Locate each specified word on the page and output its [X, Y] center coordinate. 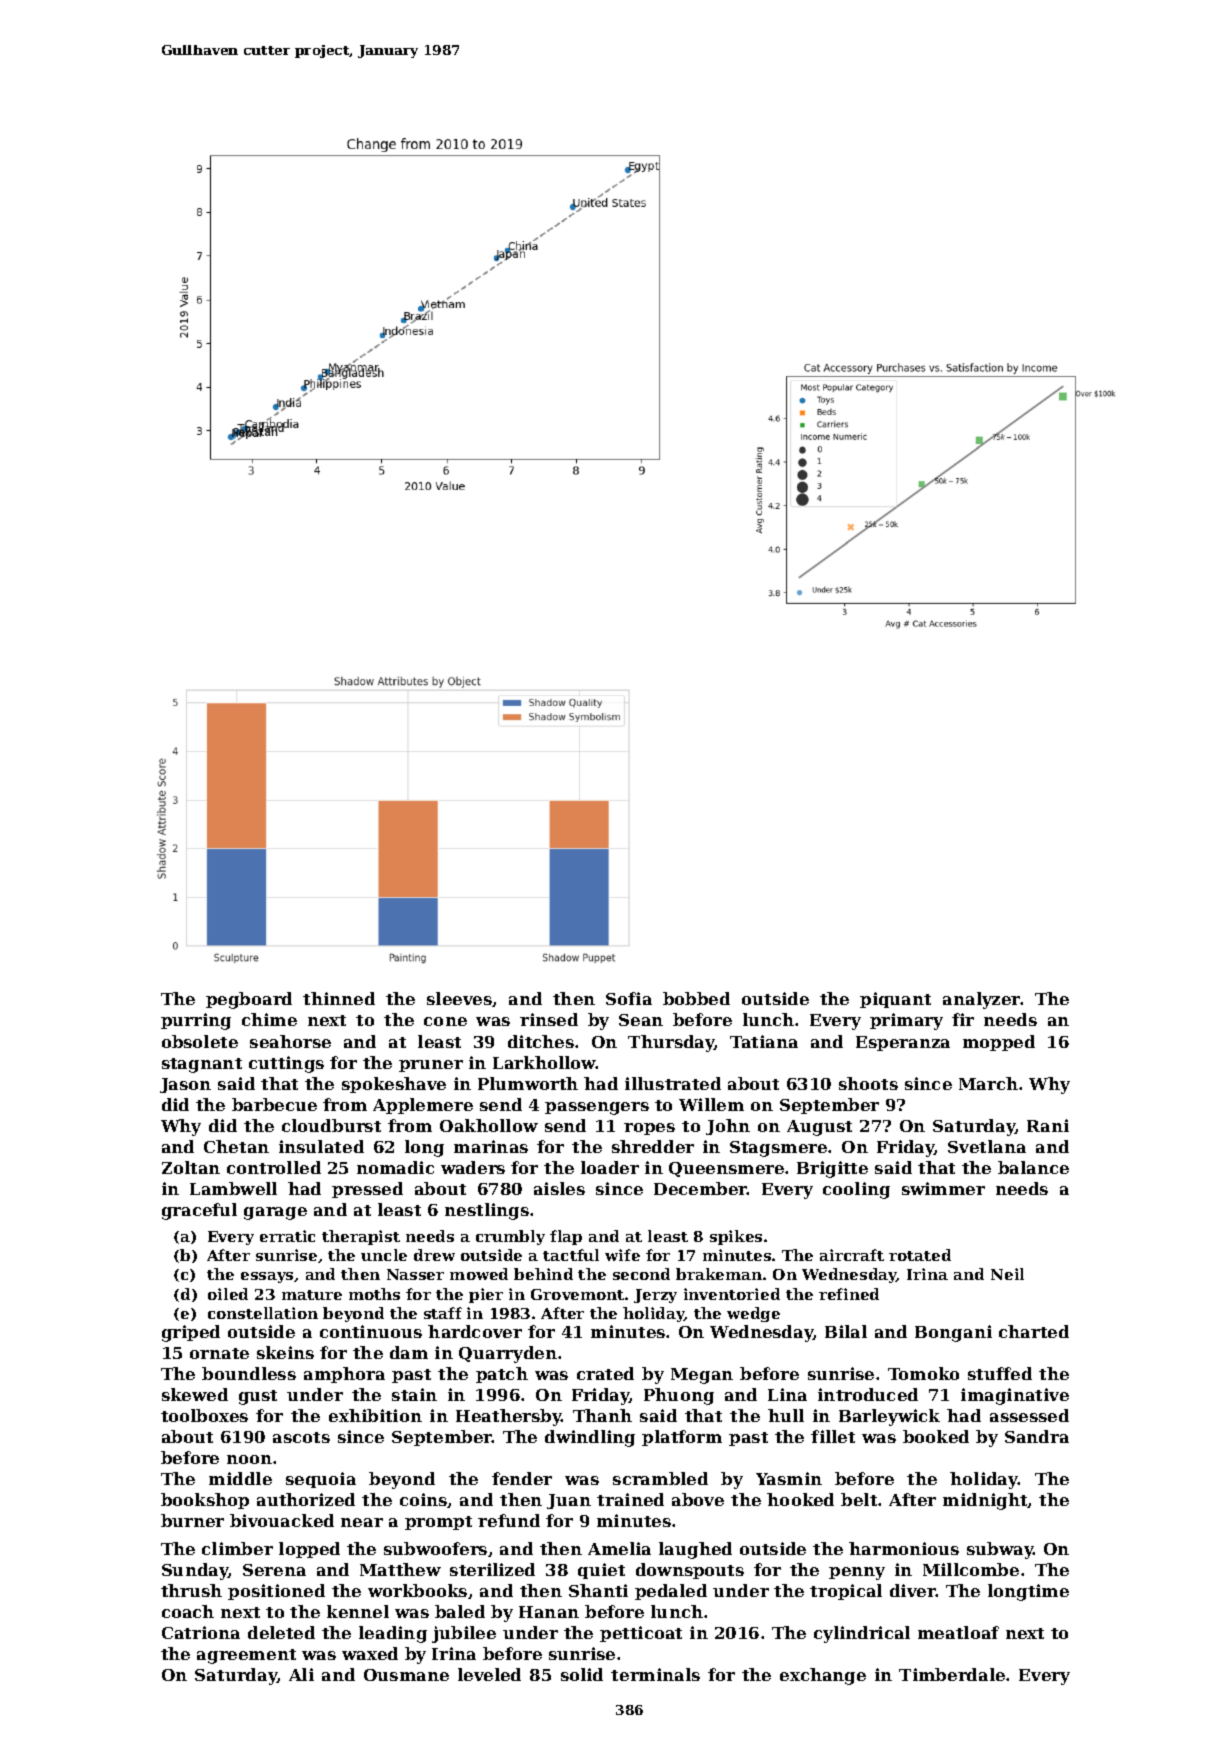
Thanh [602, 1415]
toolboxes [204, 1415]
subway [1000, 1550]
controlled [274, 1167]
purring [196, 1021]
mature [312, 1295]
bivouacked [282, 1520]
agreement [246, 1656]
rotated [920, 1255]
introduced [868, 1394]
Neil [1007, 1274]
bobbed [696, 998]
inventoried [732, 1294]
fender [522, 1478]
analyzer [982, 1000]
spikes [736, 1237]
